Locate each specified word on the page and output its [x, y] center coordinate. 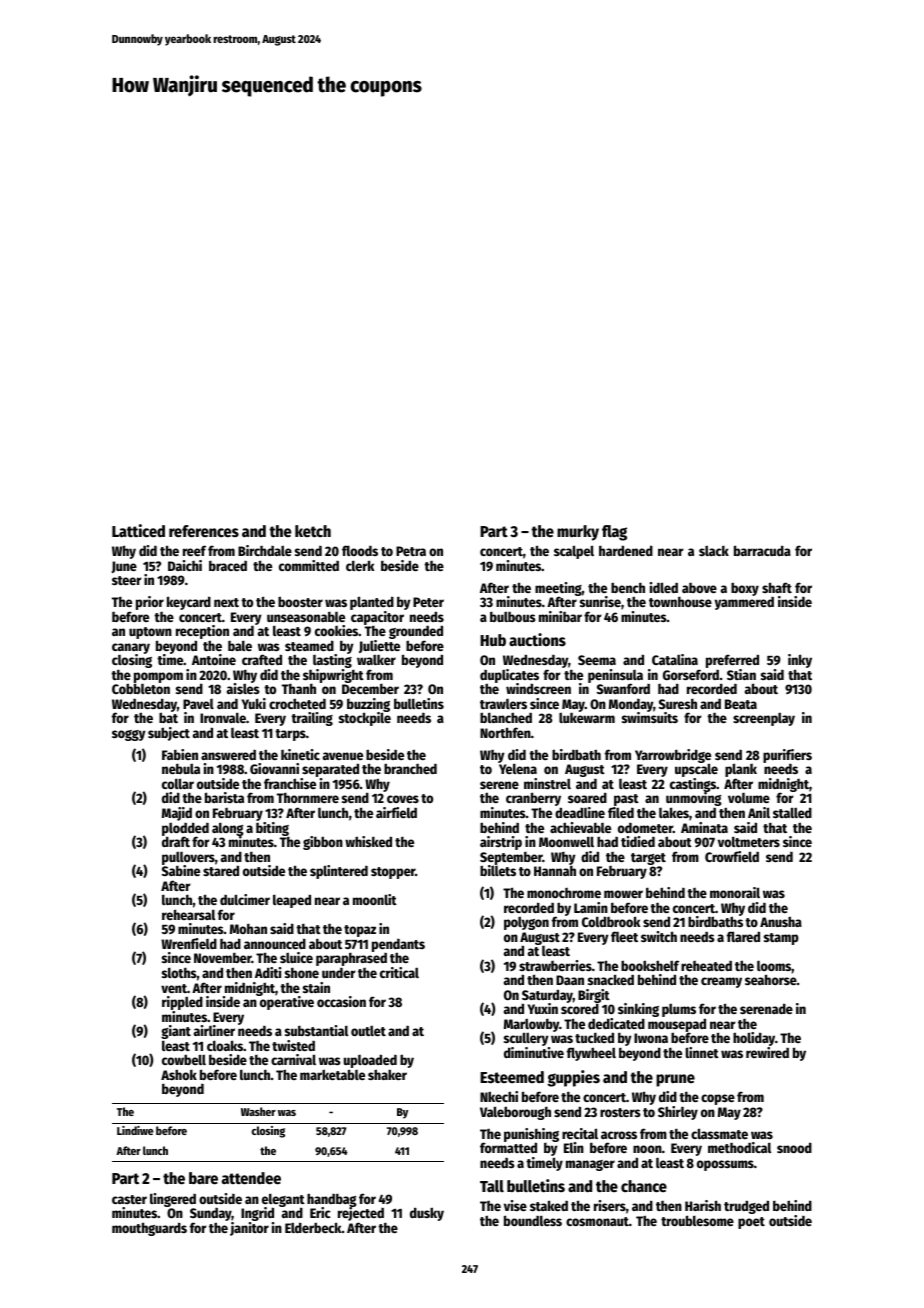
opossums [725, 1165]
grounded [416, 632]
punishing [531, 1135]
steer [127, 580]
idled [664, 587]
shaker [387, 1074]
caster [129, 1199]
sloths [179, 972]
